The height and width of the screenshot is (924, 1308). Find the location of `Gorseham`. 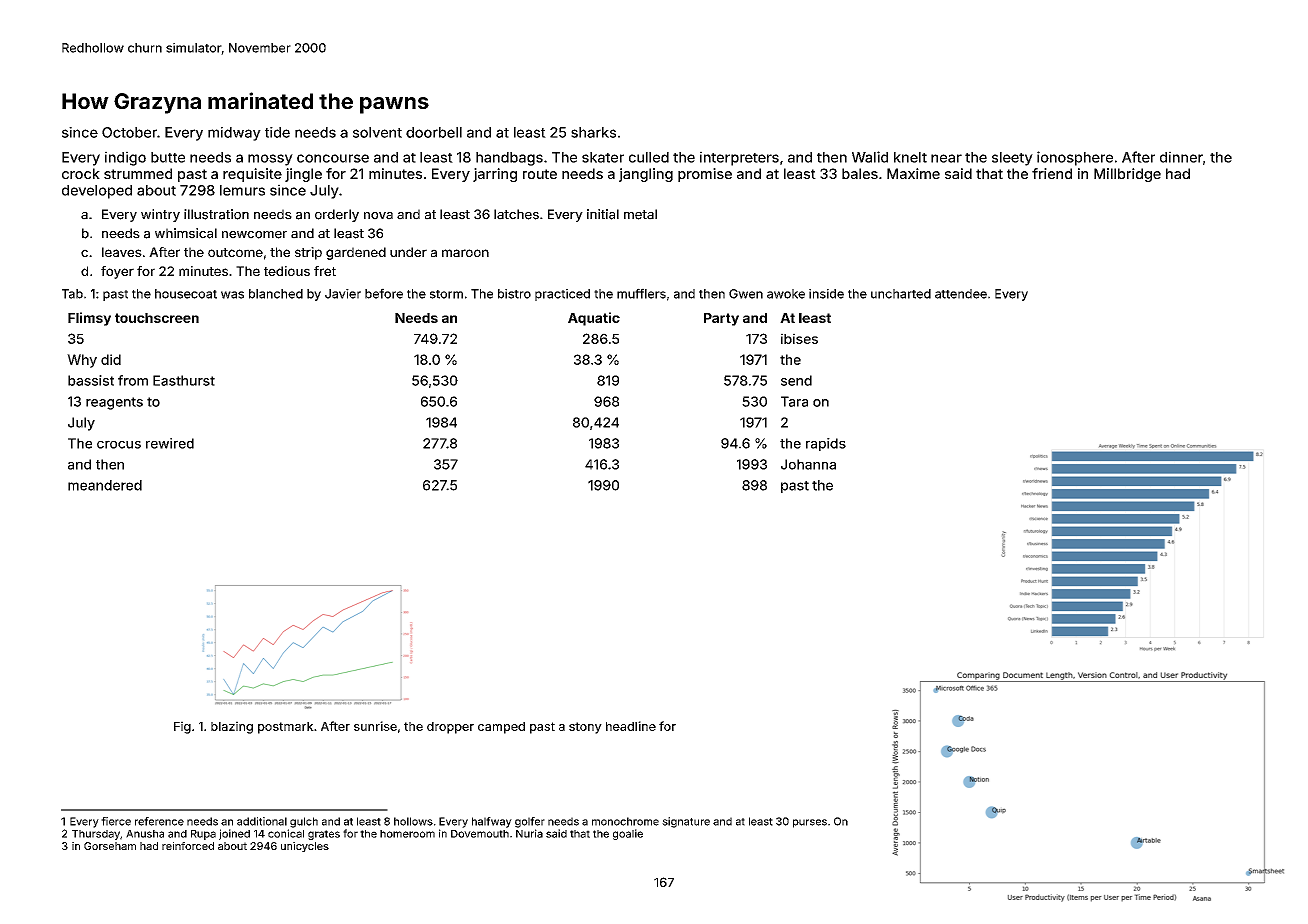

Gorseham is located at coordinates (110, 846).
